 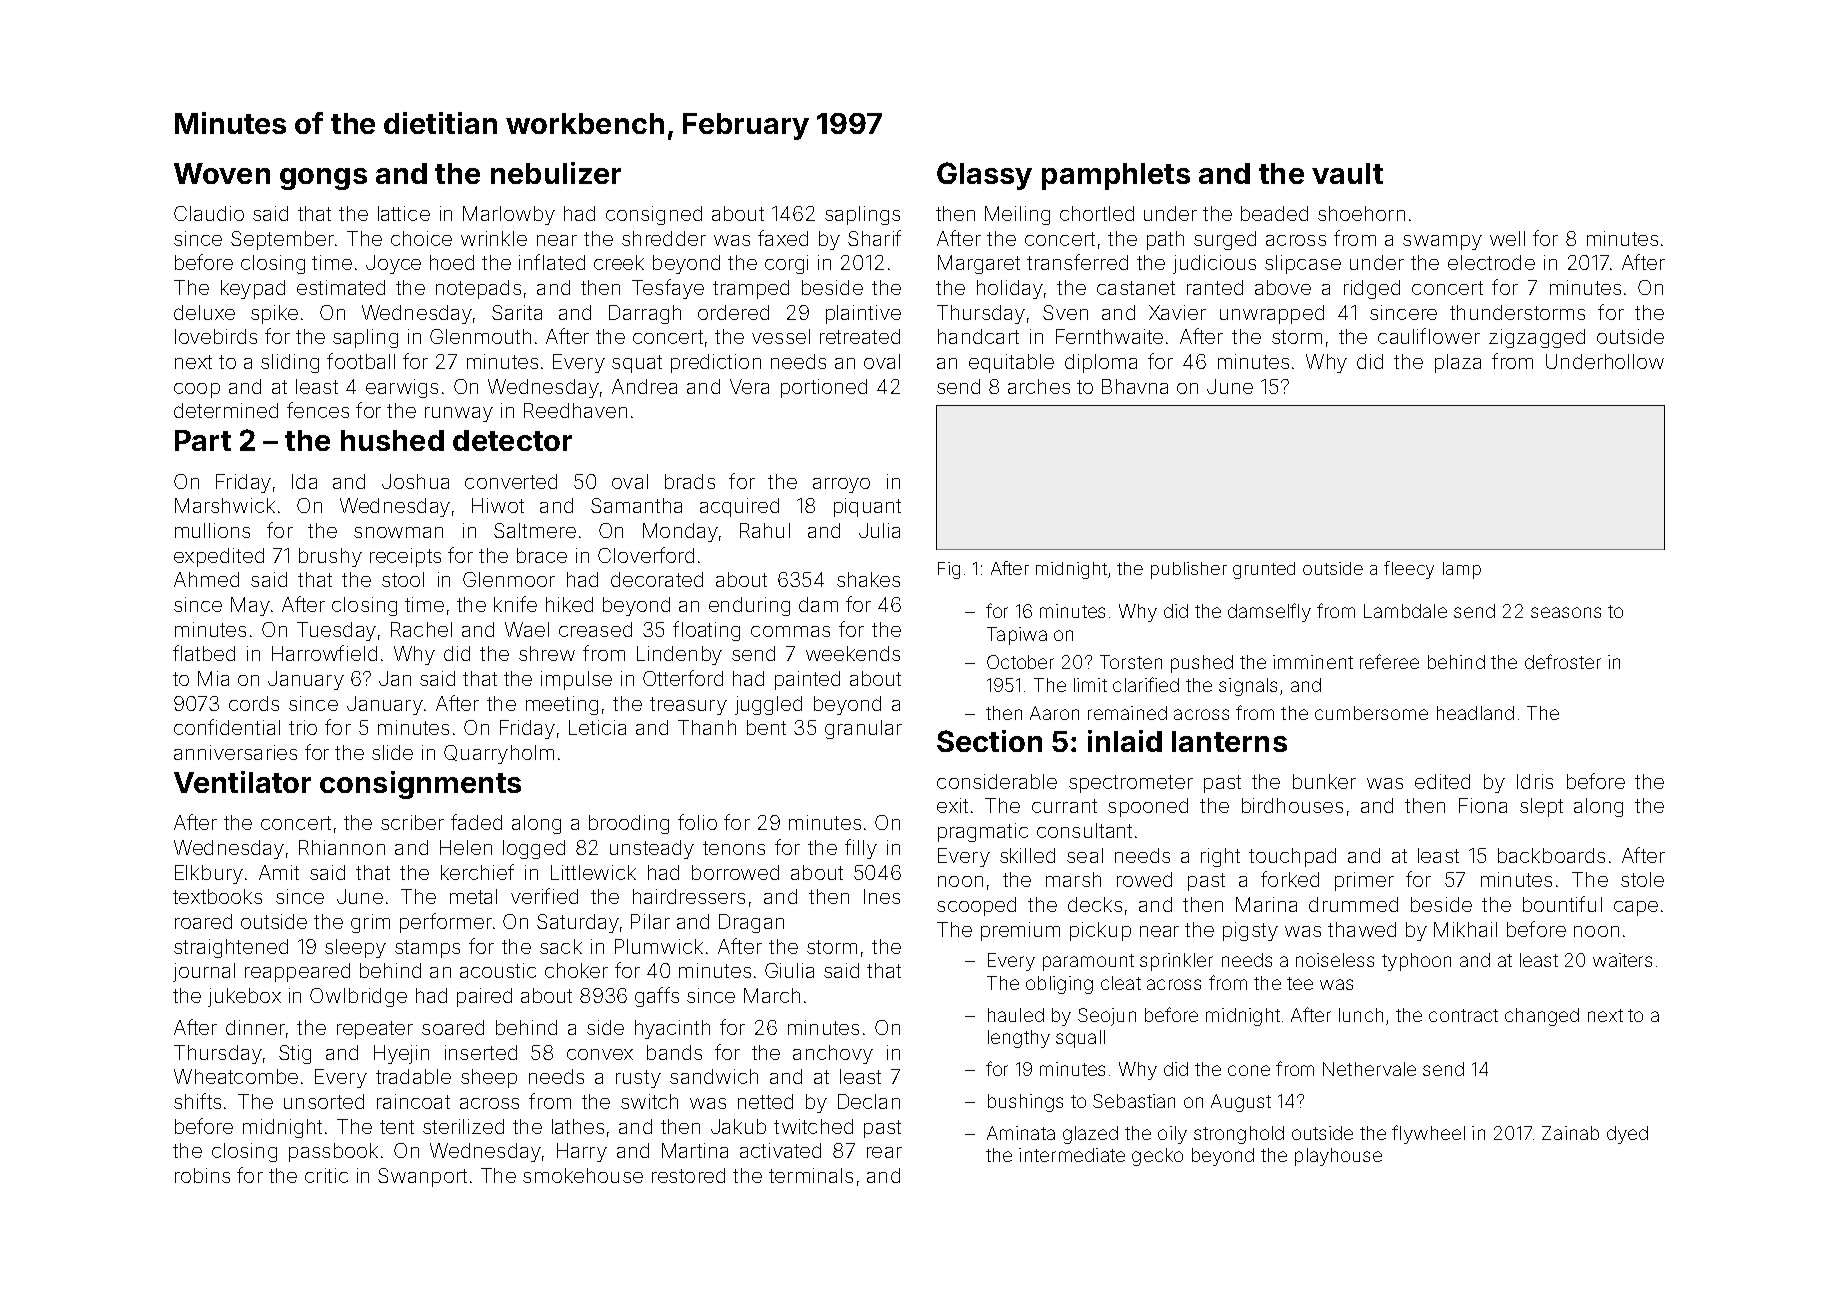 What do you see at coordinates (489, 1078) in the screenshot?
I see `sheep` at bounding box center [489, 1078].
